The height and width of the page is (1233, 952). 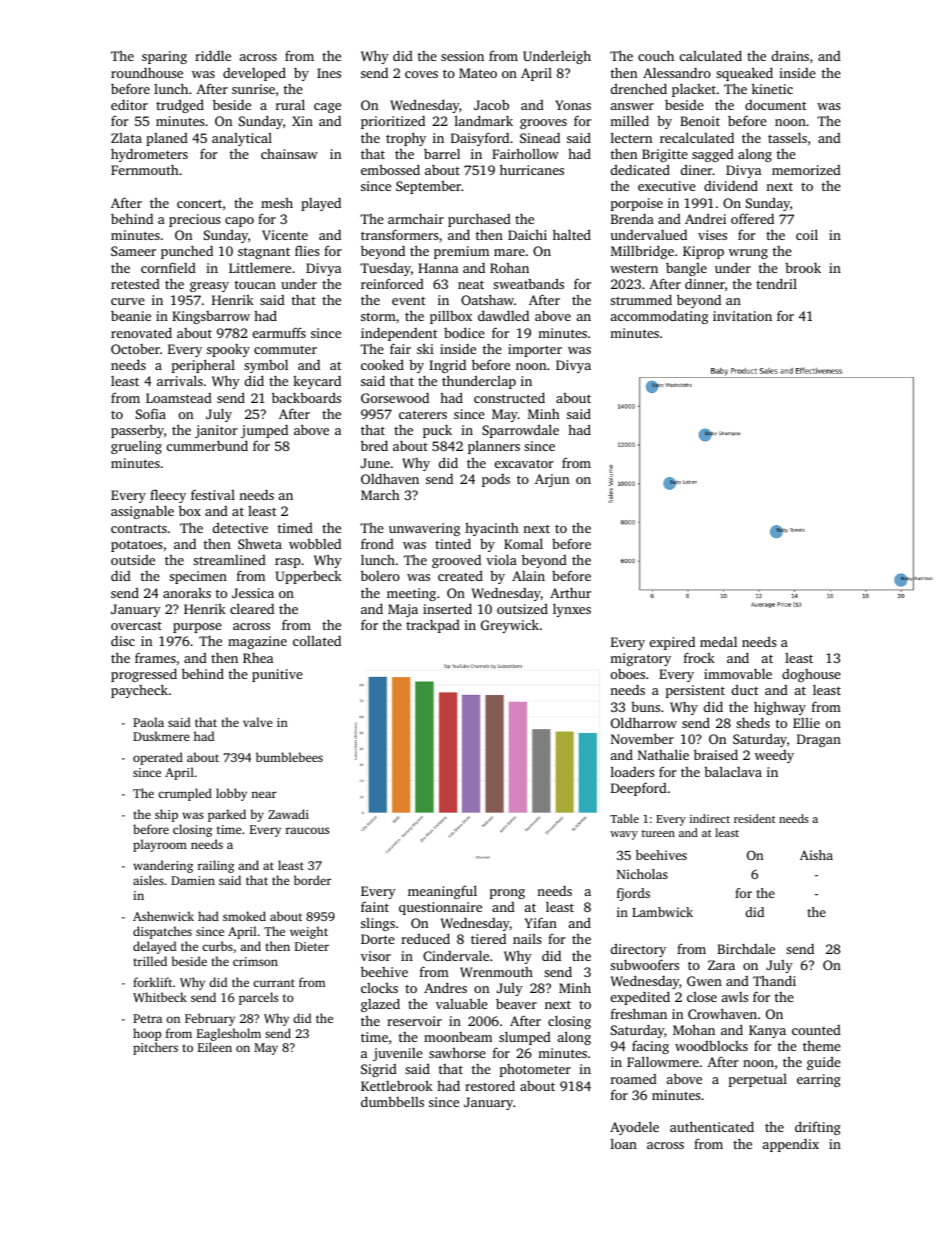 What do you see at coordinates (712, 235) in the page?
I see `vises` at bounding box center [712, 235].
